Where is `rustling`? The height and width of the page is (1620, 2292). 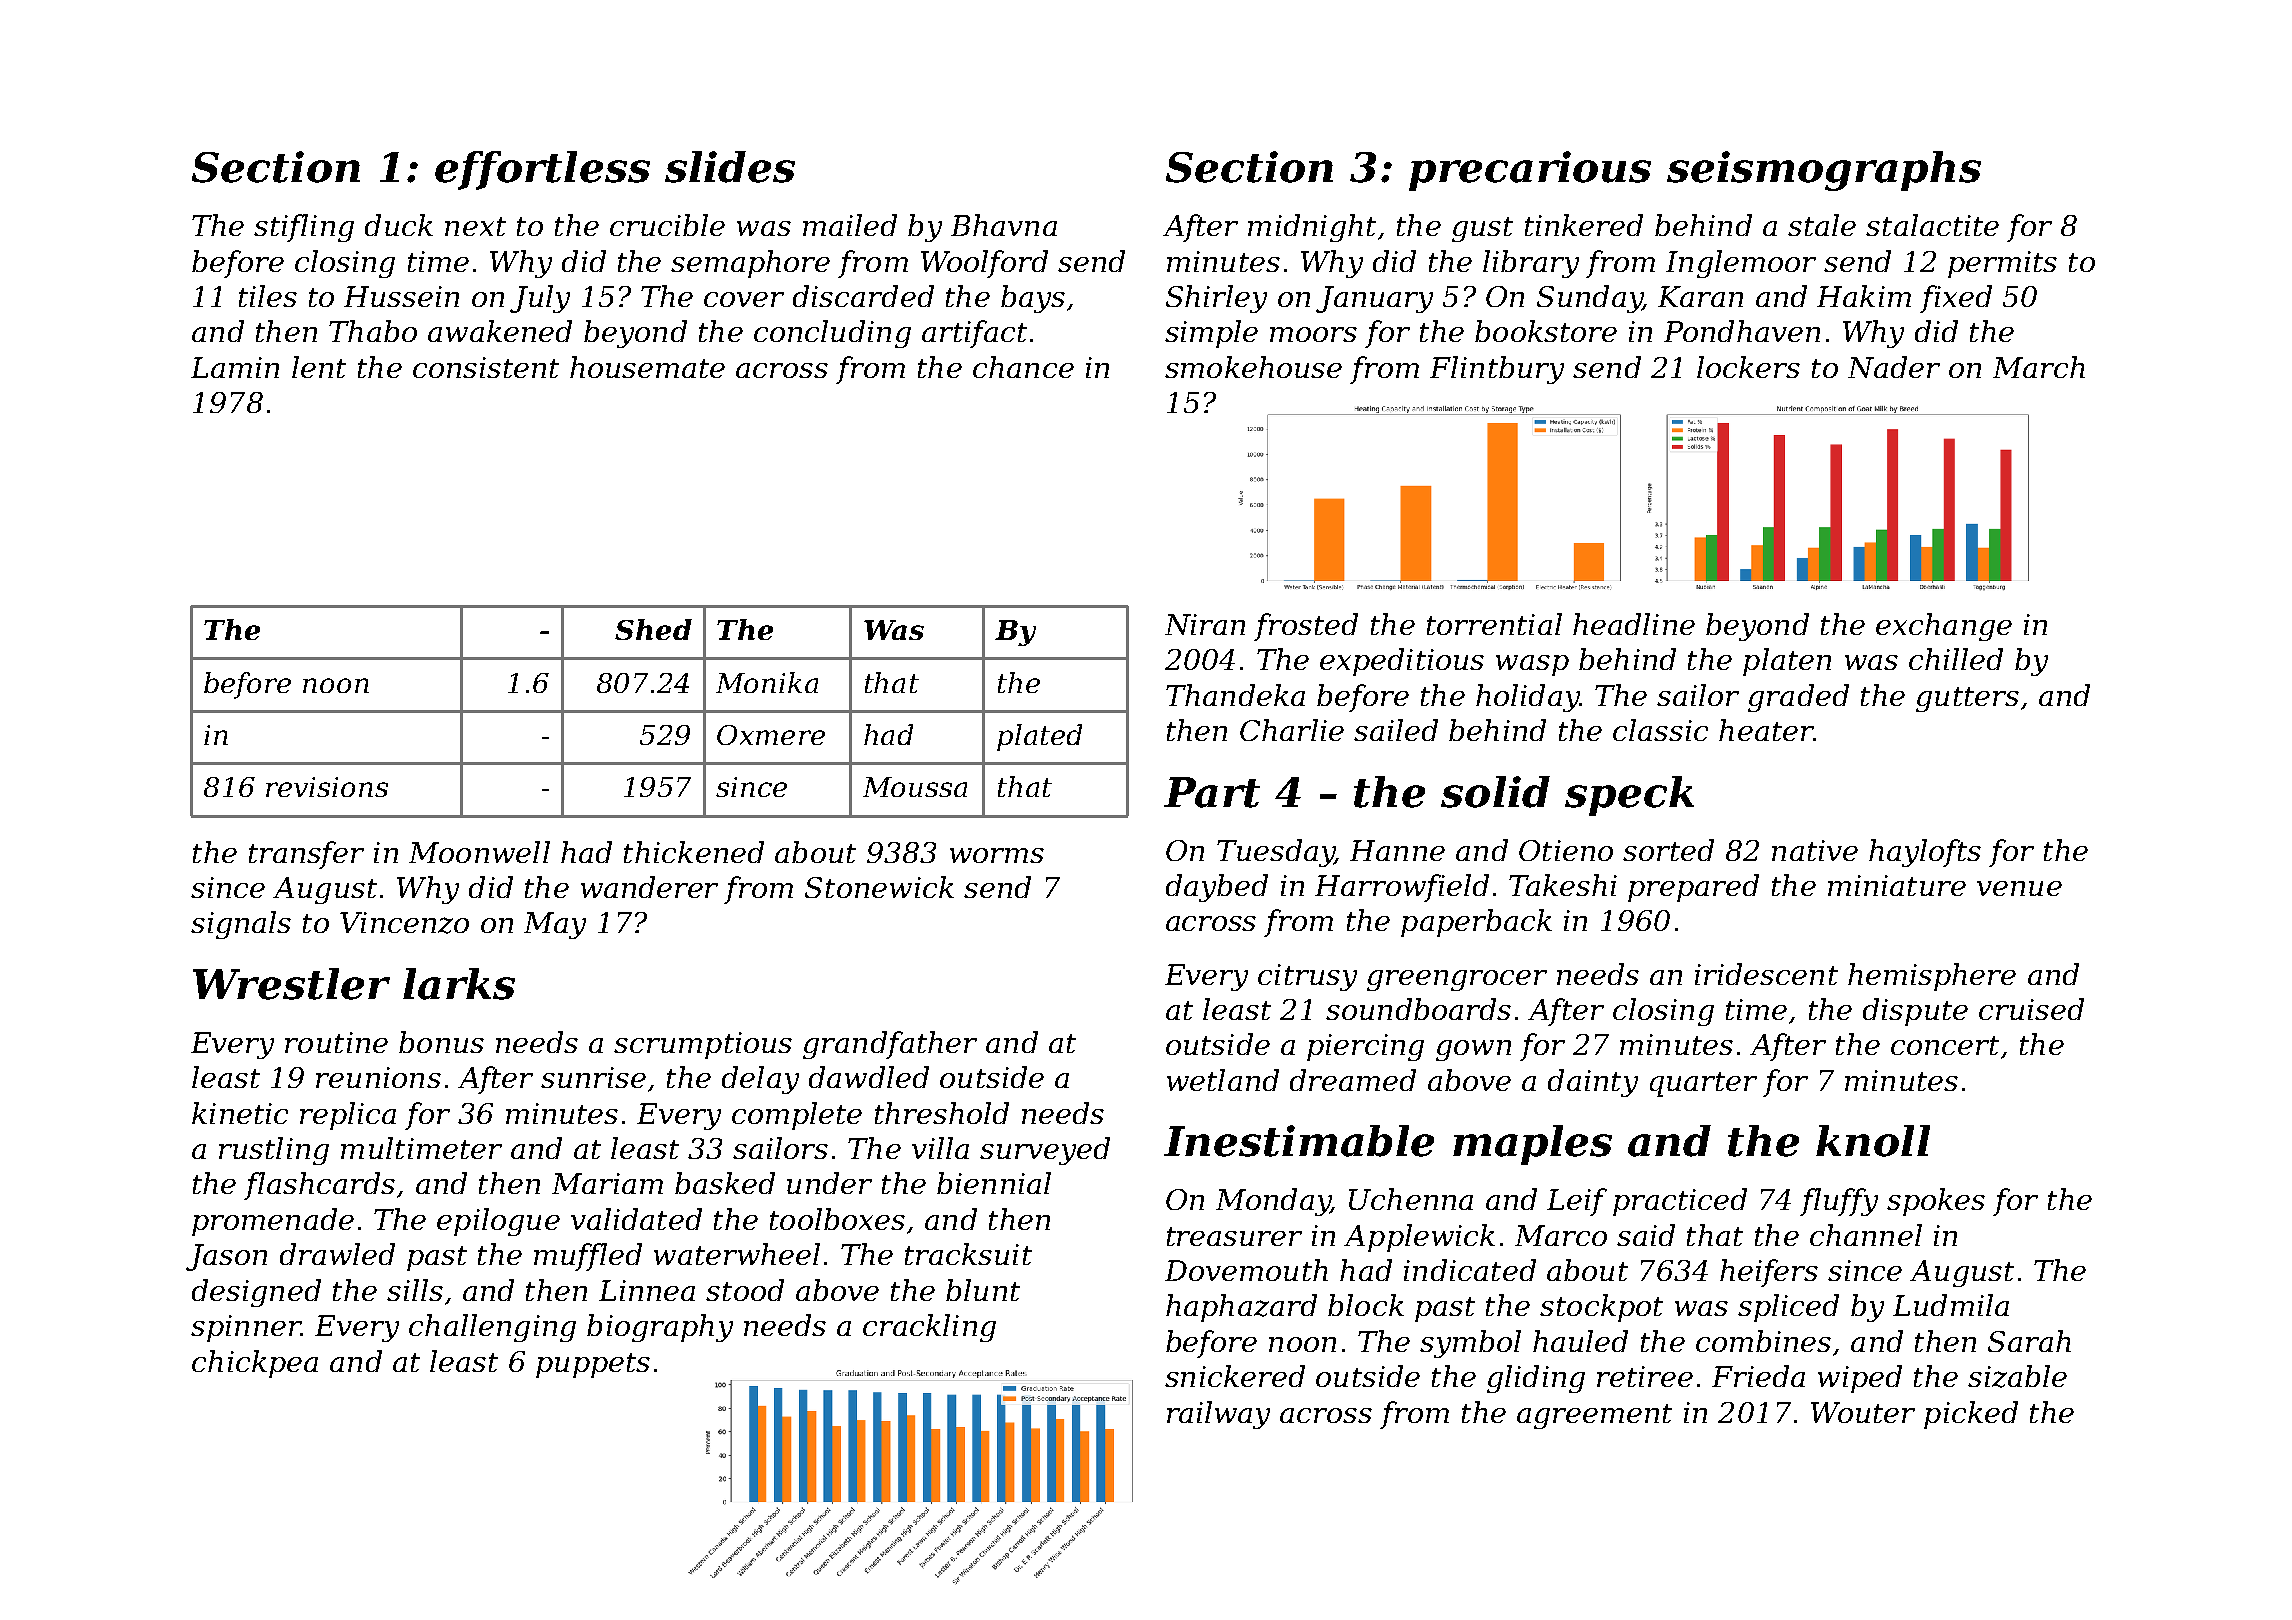 rustling is located at coordinates (274, 1151).
